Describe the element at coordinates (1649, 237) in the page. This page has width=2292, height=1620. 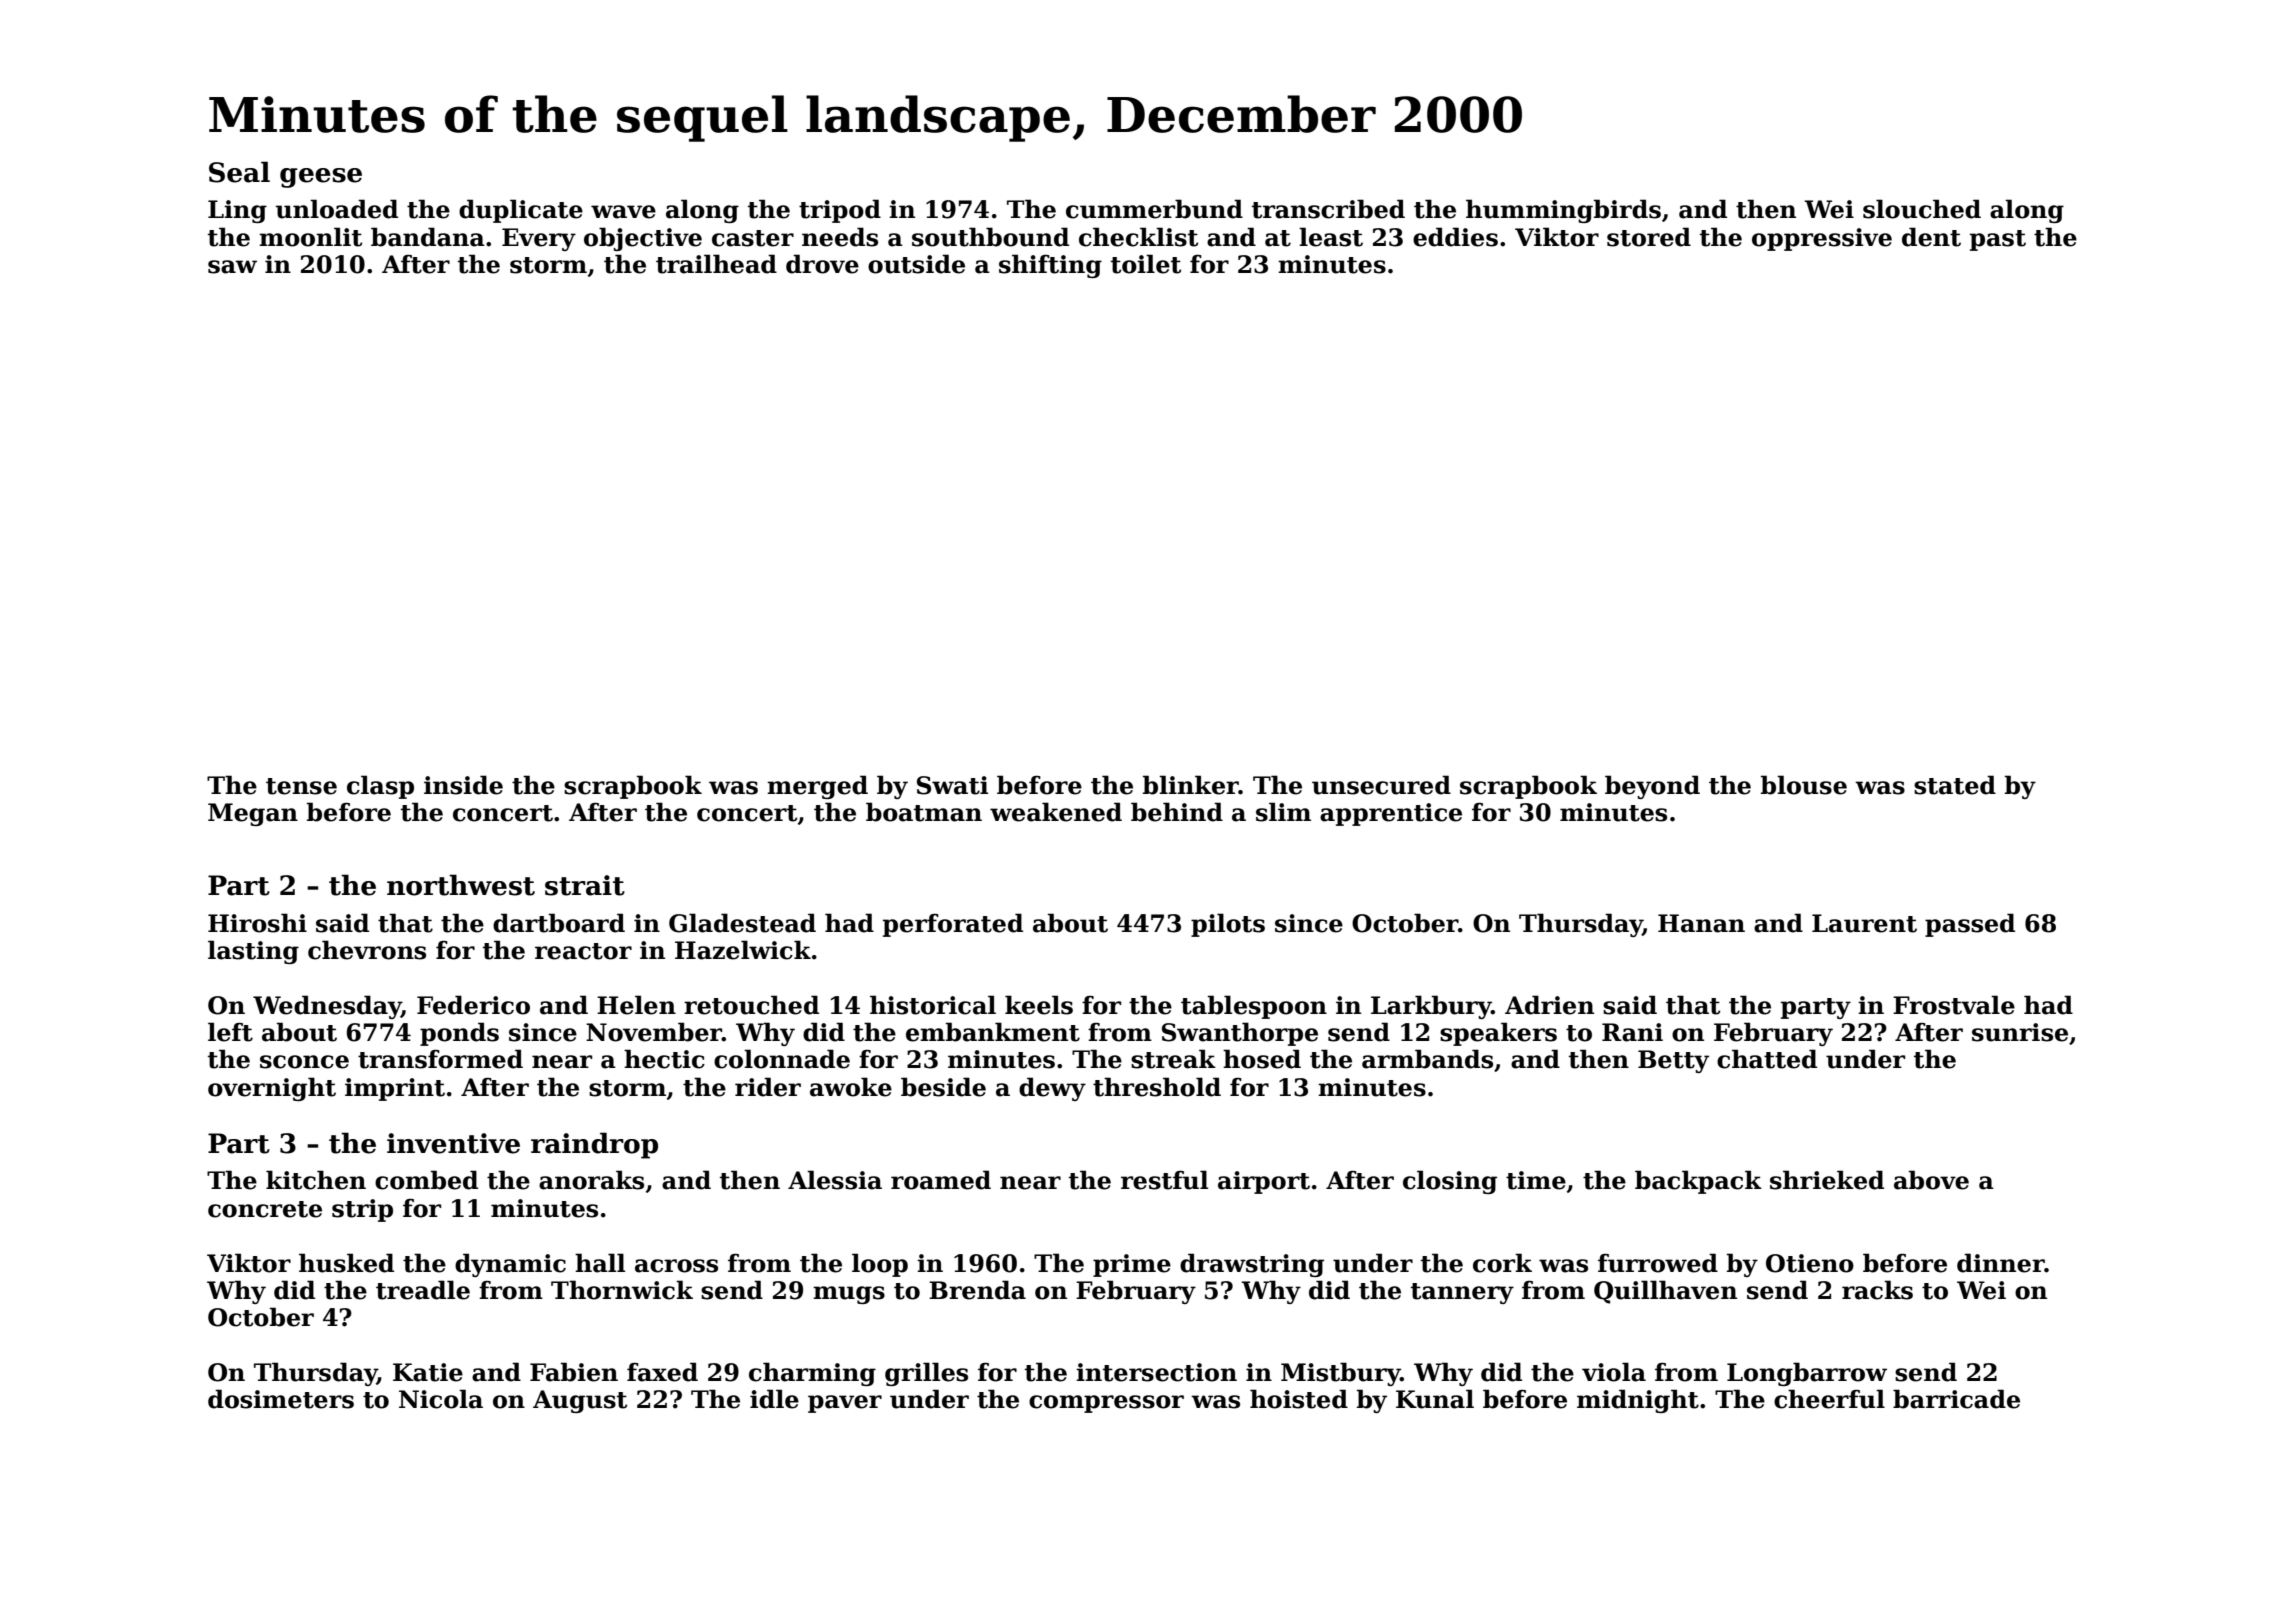
I see `stored` at that location.
